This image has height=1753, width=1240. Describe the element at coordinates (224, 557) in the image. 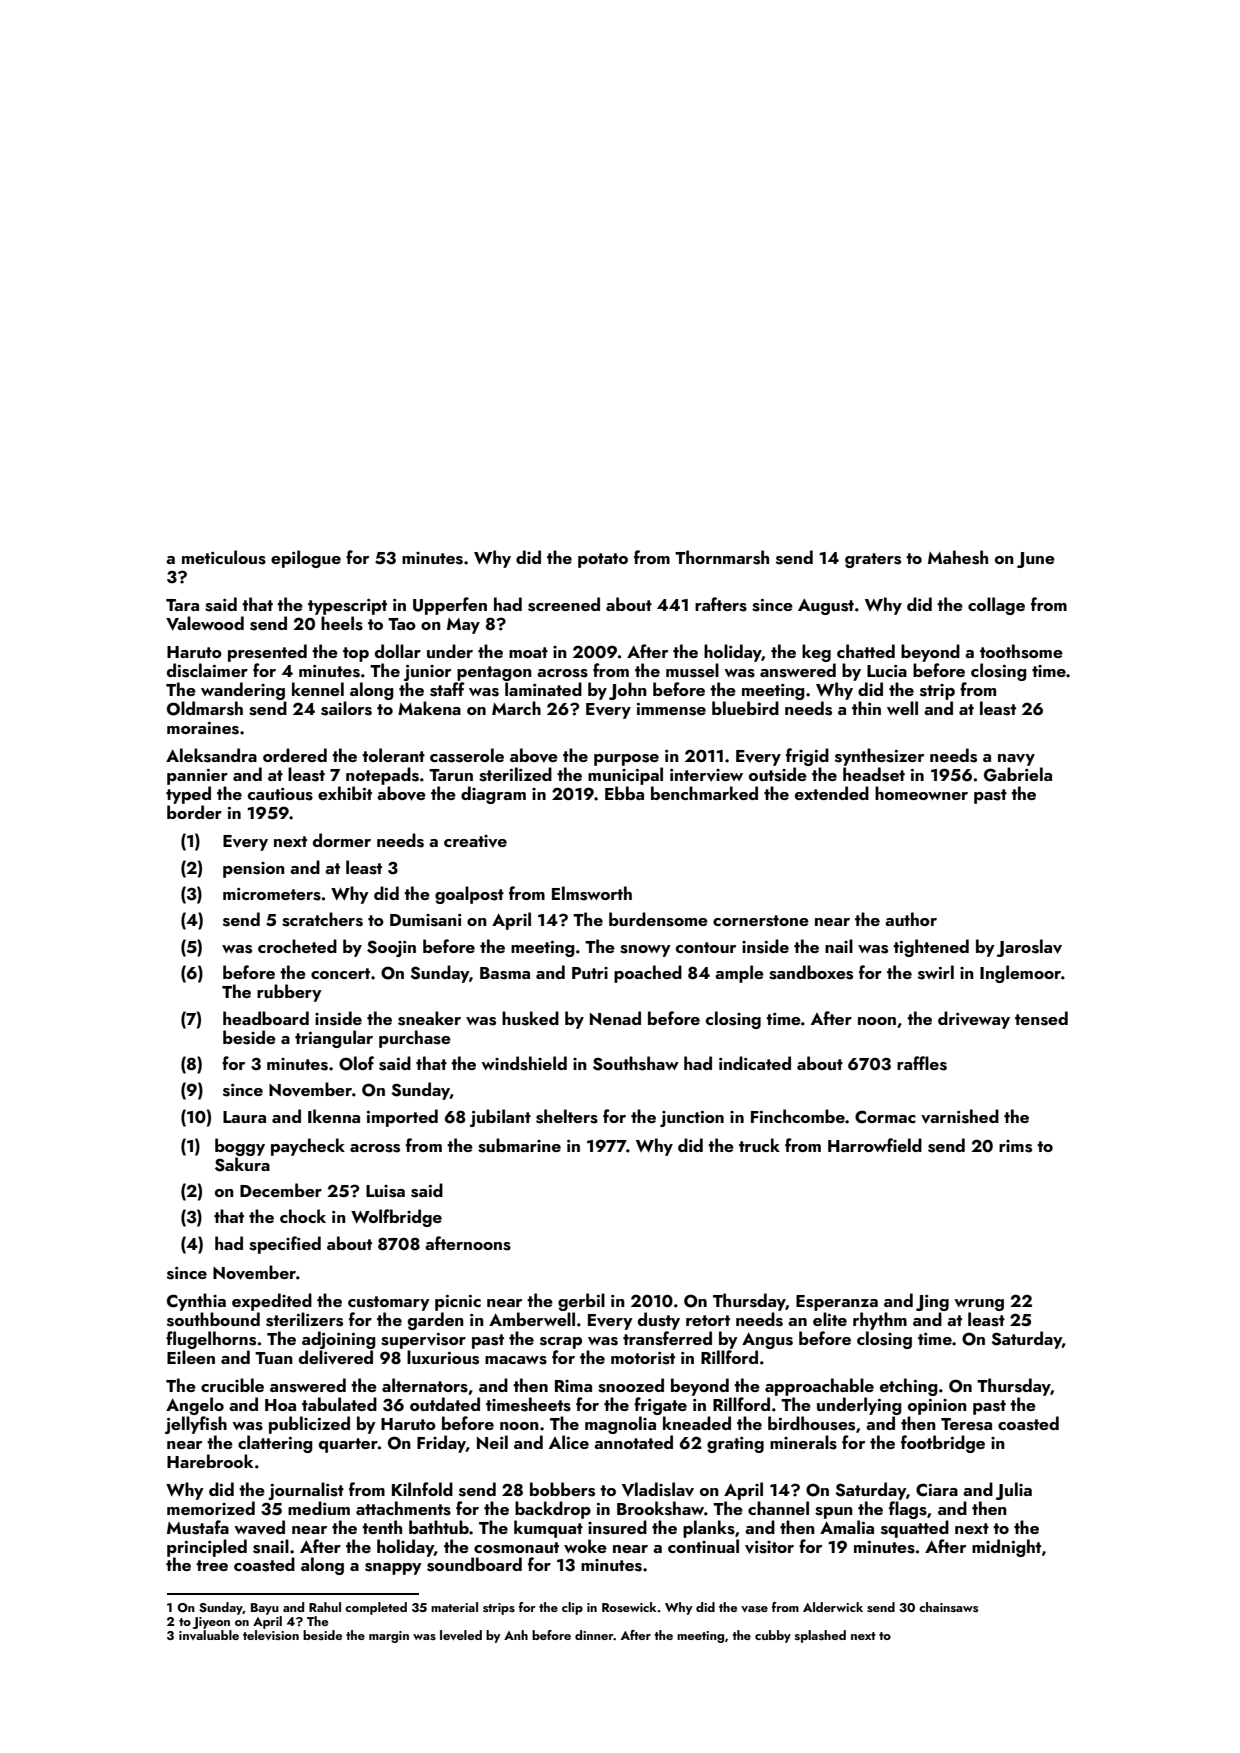

I see `meticulous` at that location.
